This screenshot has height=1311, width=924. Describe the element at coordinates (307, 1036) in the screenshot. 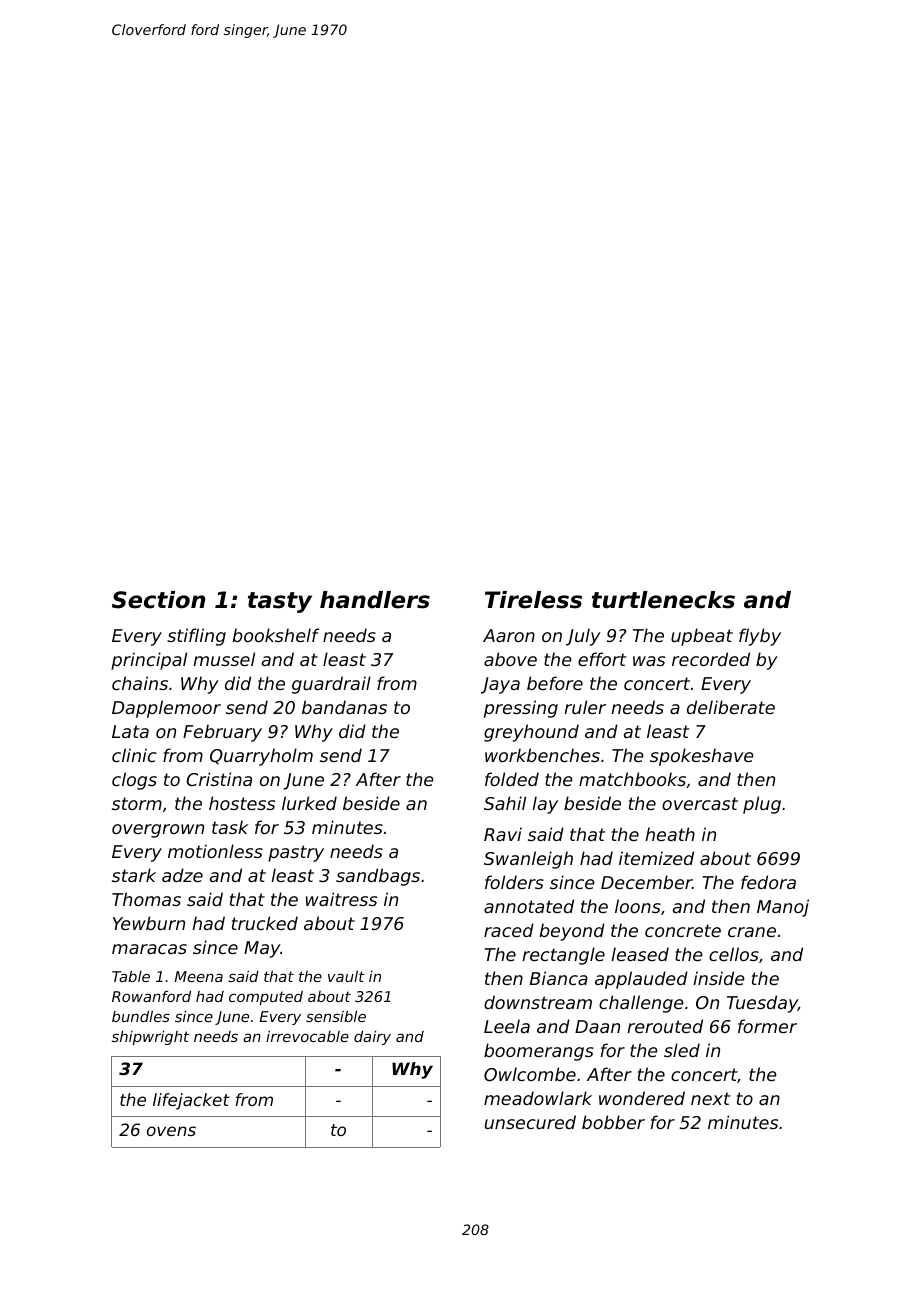

I see `irrevocable` at that location.
